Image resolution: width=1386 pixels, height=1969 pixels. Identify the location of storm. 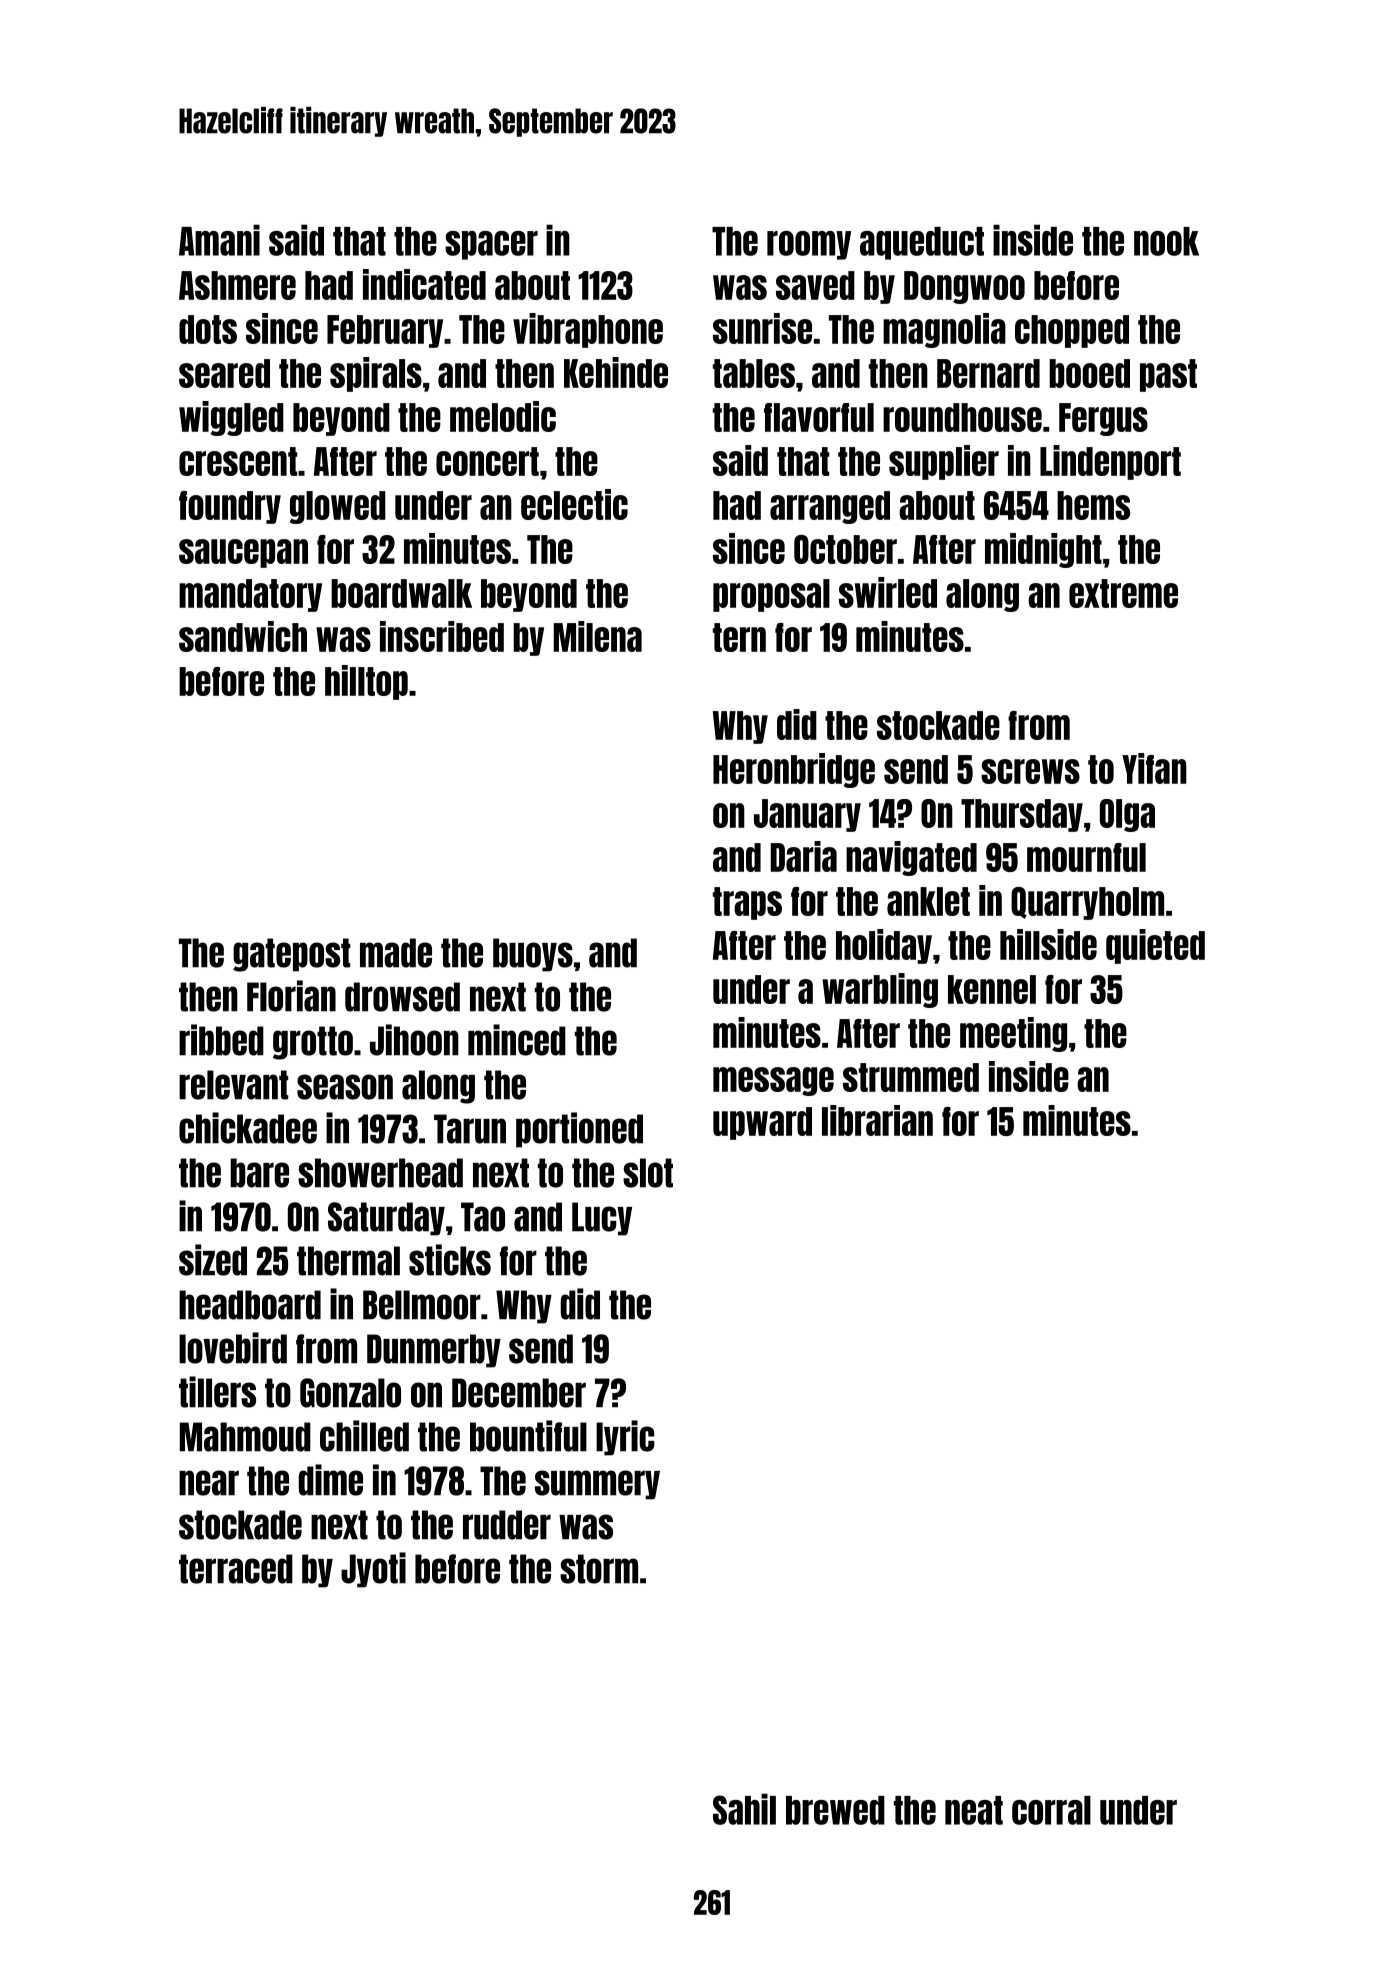
(599, 1569).
